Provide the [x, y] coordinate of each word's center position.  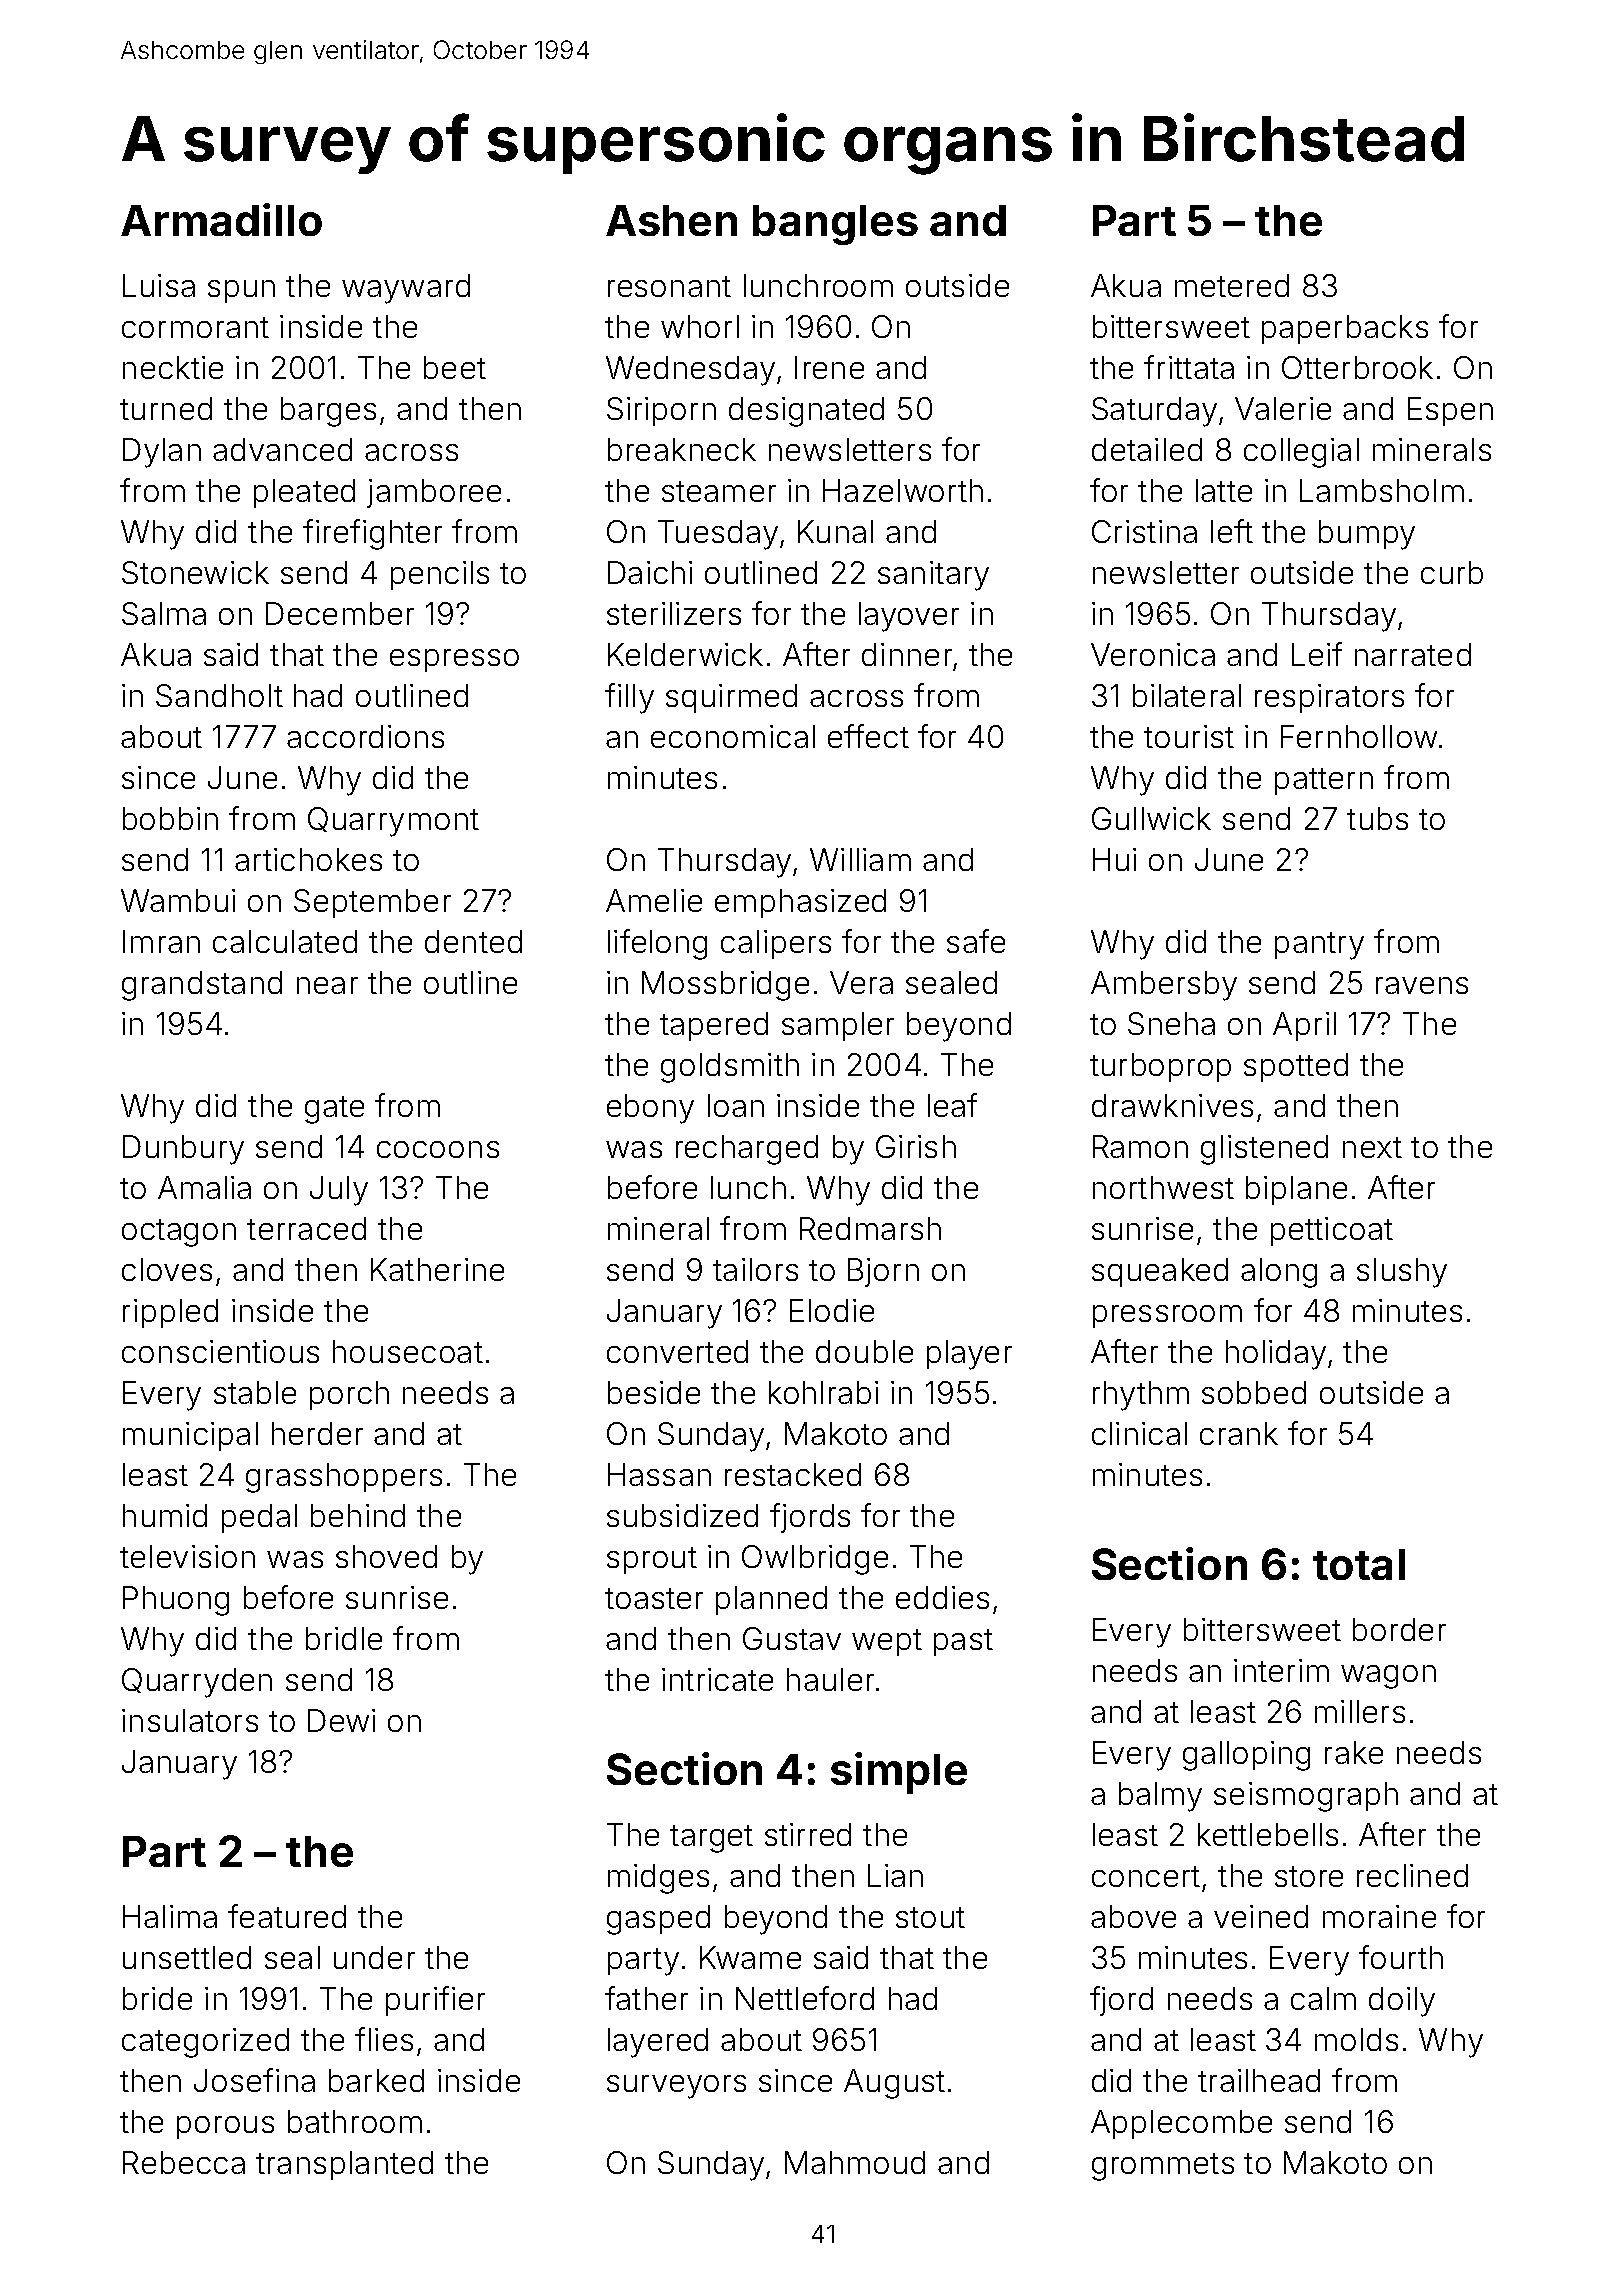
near [327, 985]
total [1359, 1564]
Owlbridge [815, 1560]
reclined [1412, 1875]
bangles [835, 225]
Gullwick [1151, 818]
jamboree [434, 493]
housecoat [408, 1351]
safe [976, 941]
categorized [205, 2043]
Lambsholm [1382, 490]
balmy [1160, 1797]
